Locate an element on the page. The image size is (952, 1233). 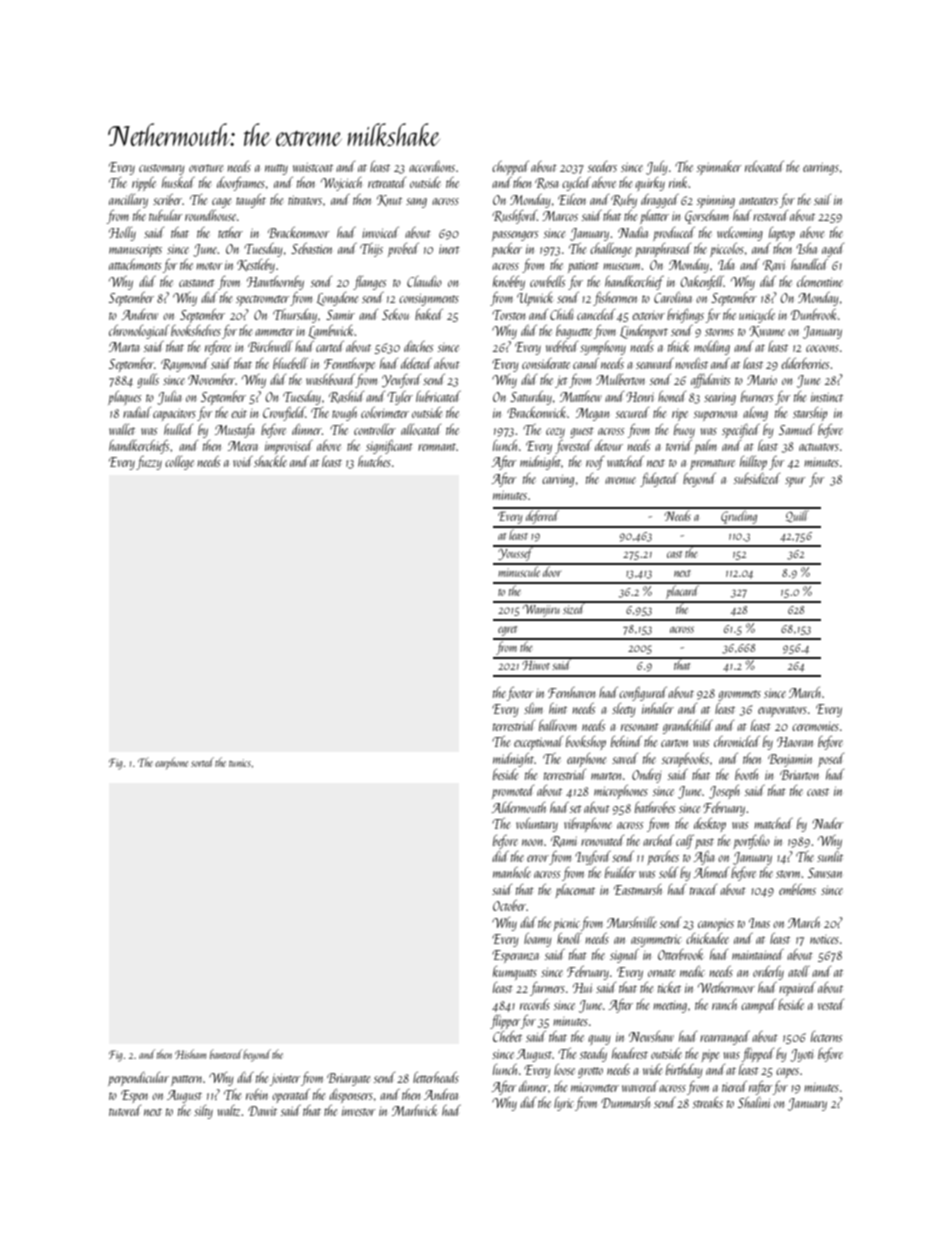
relocated is located at coordinates (764, 166).
